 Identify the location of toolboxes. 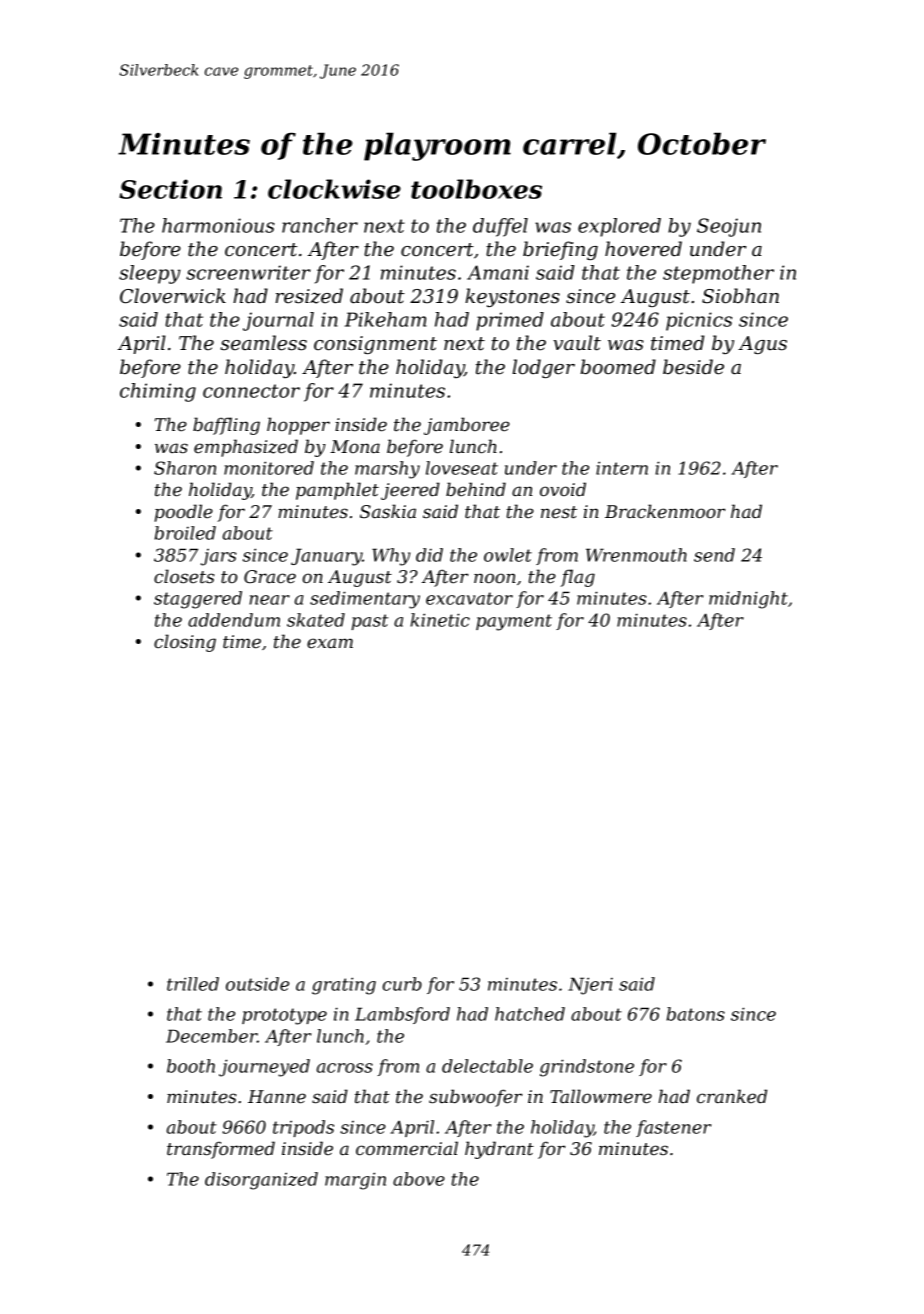
(476, 189).
